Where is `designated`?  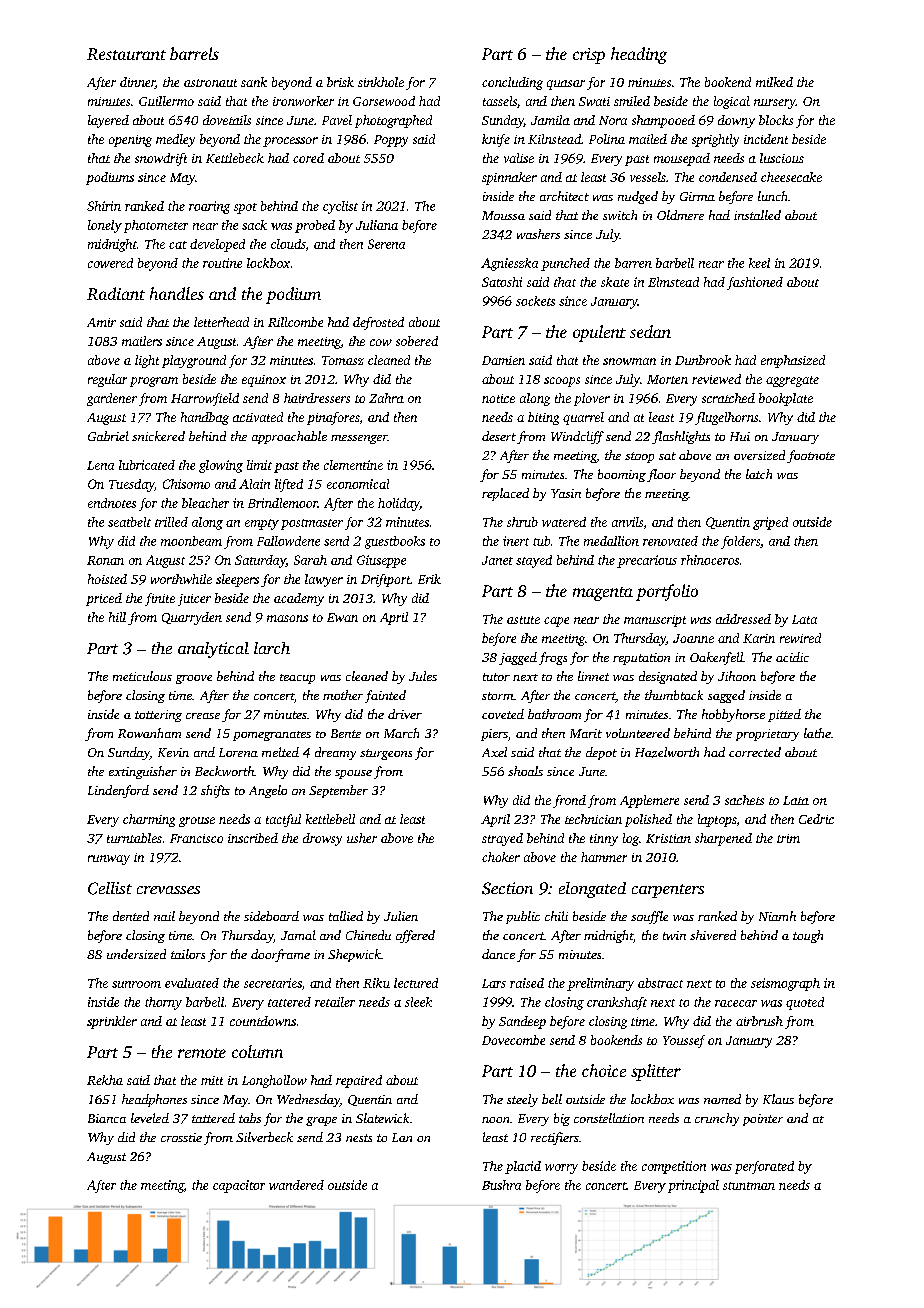
designated is located at coordinates (668, 677).
